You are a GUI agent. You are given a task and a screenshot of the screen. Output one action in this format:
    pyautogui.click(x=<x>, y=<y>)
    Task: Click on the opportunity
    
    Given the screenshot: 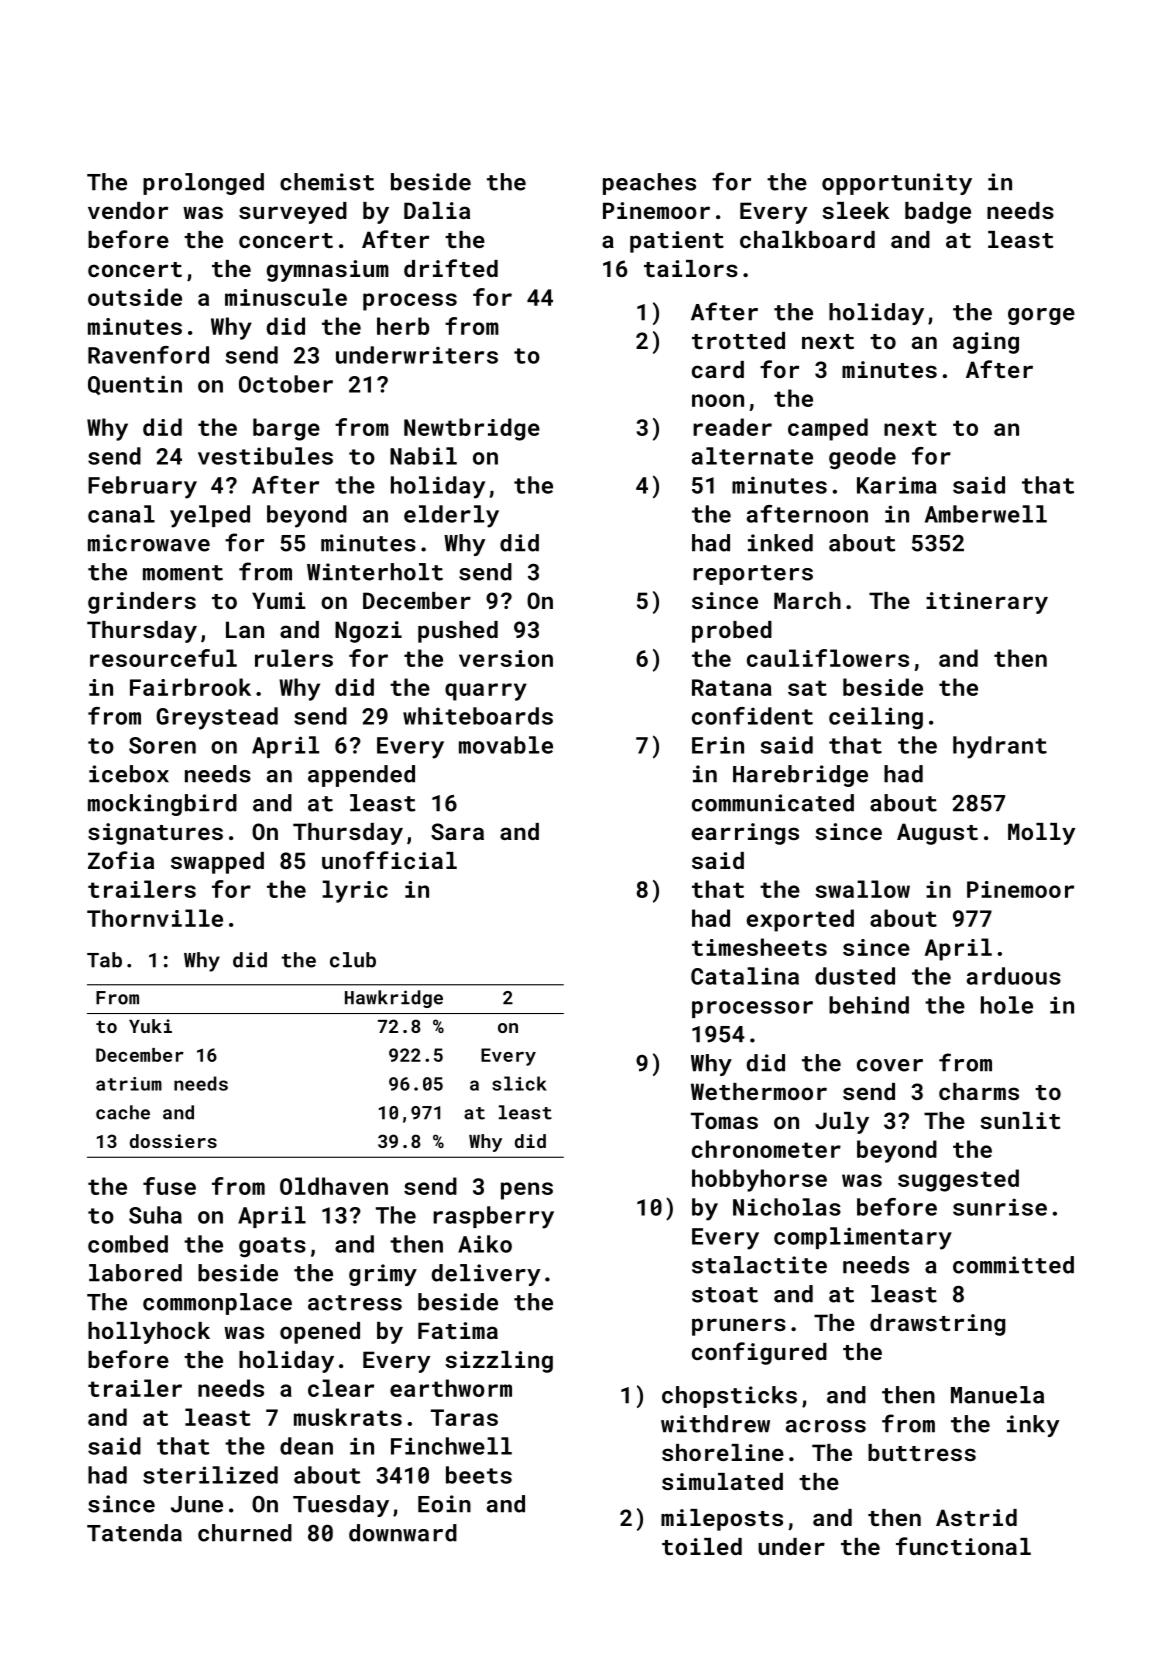 What is the action you would take?
    pyautogui.click(x=897, y=184)
